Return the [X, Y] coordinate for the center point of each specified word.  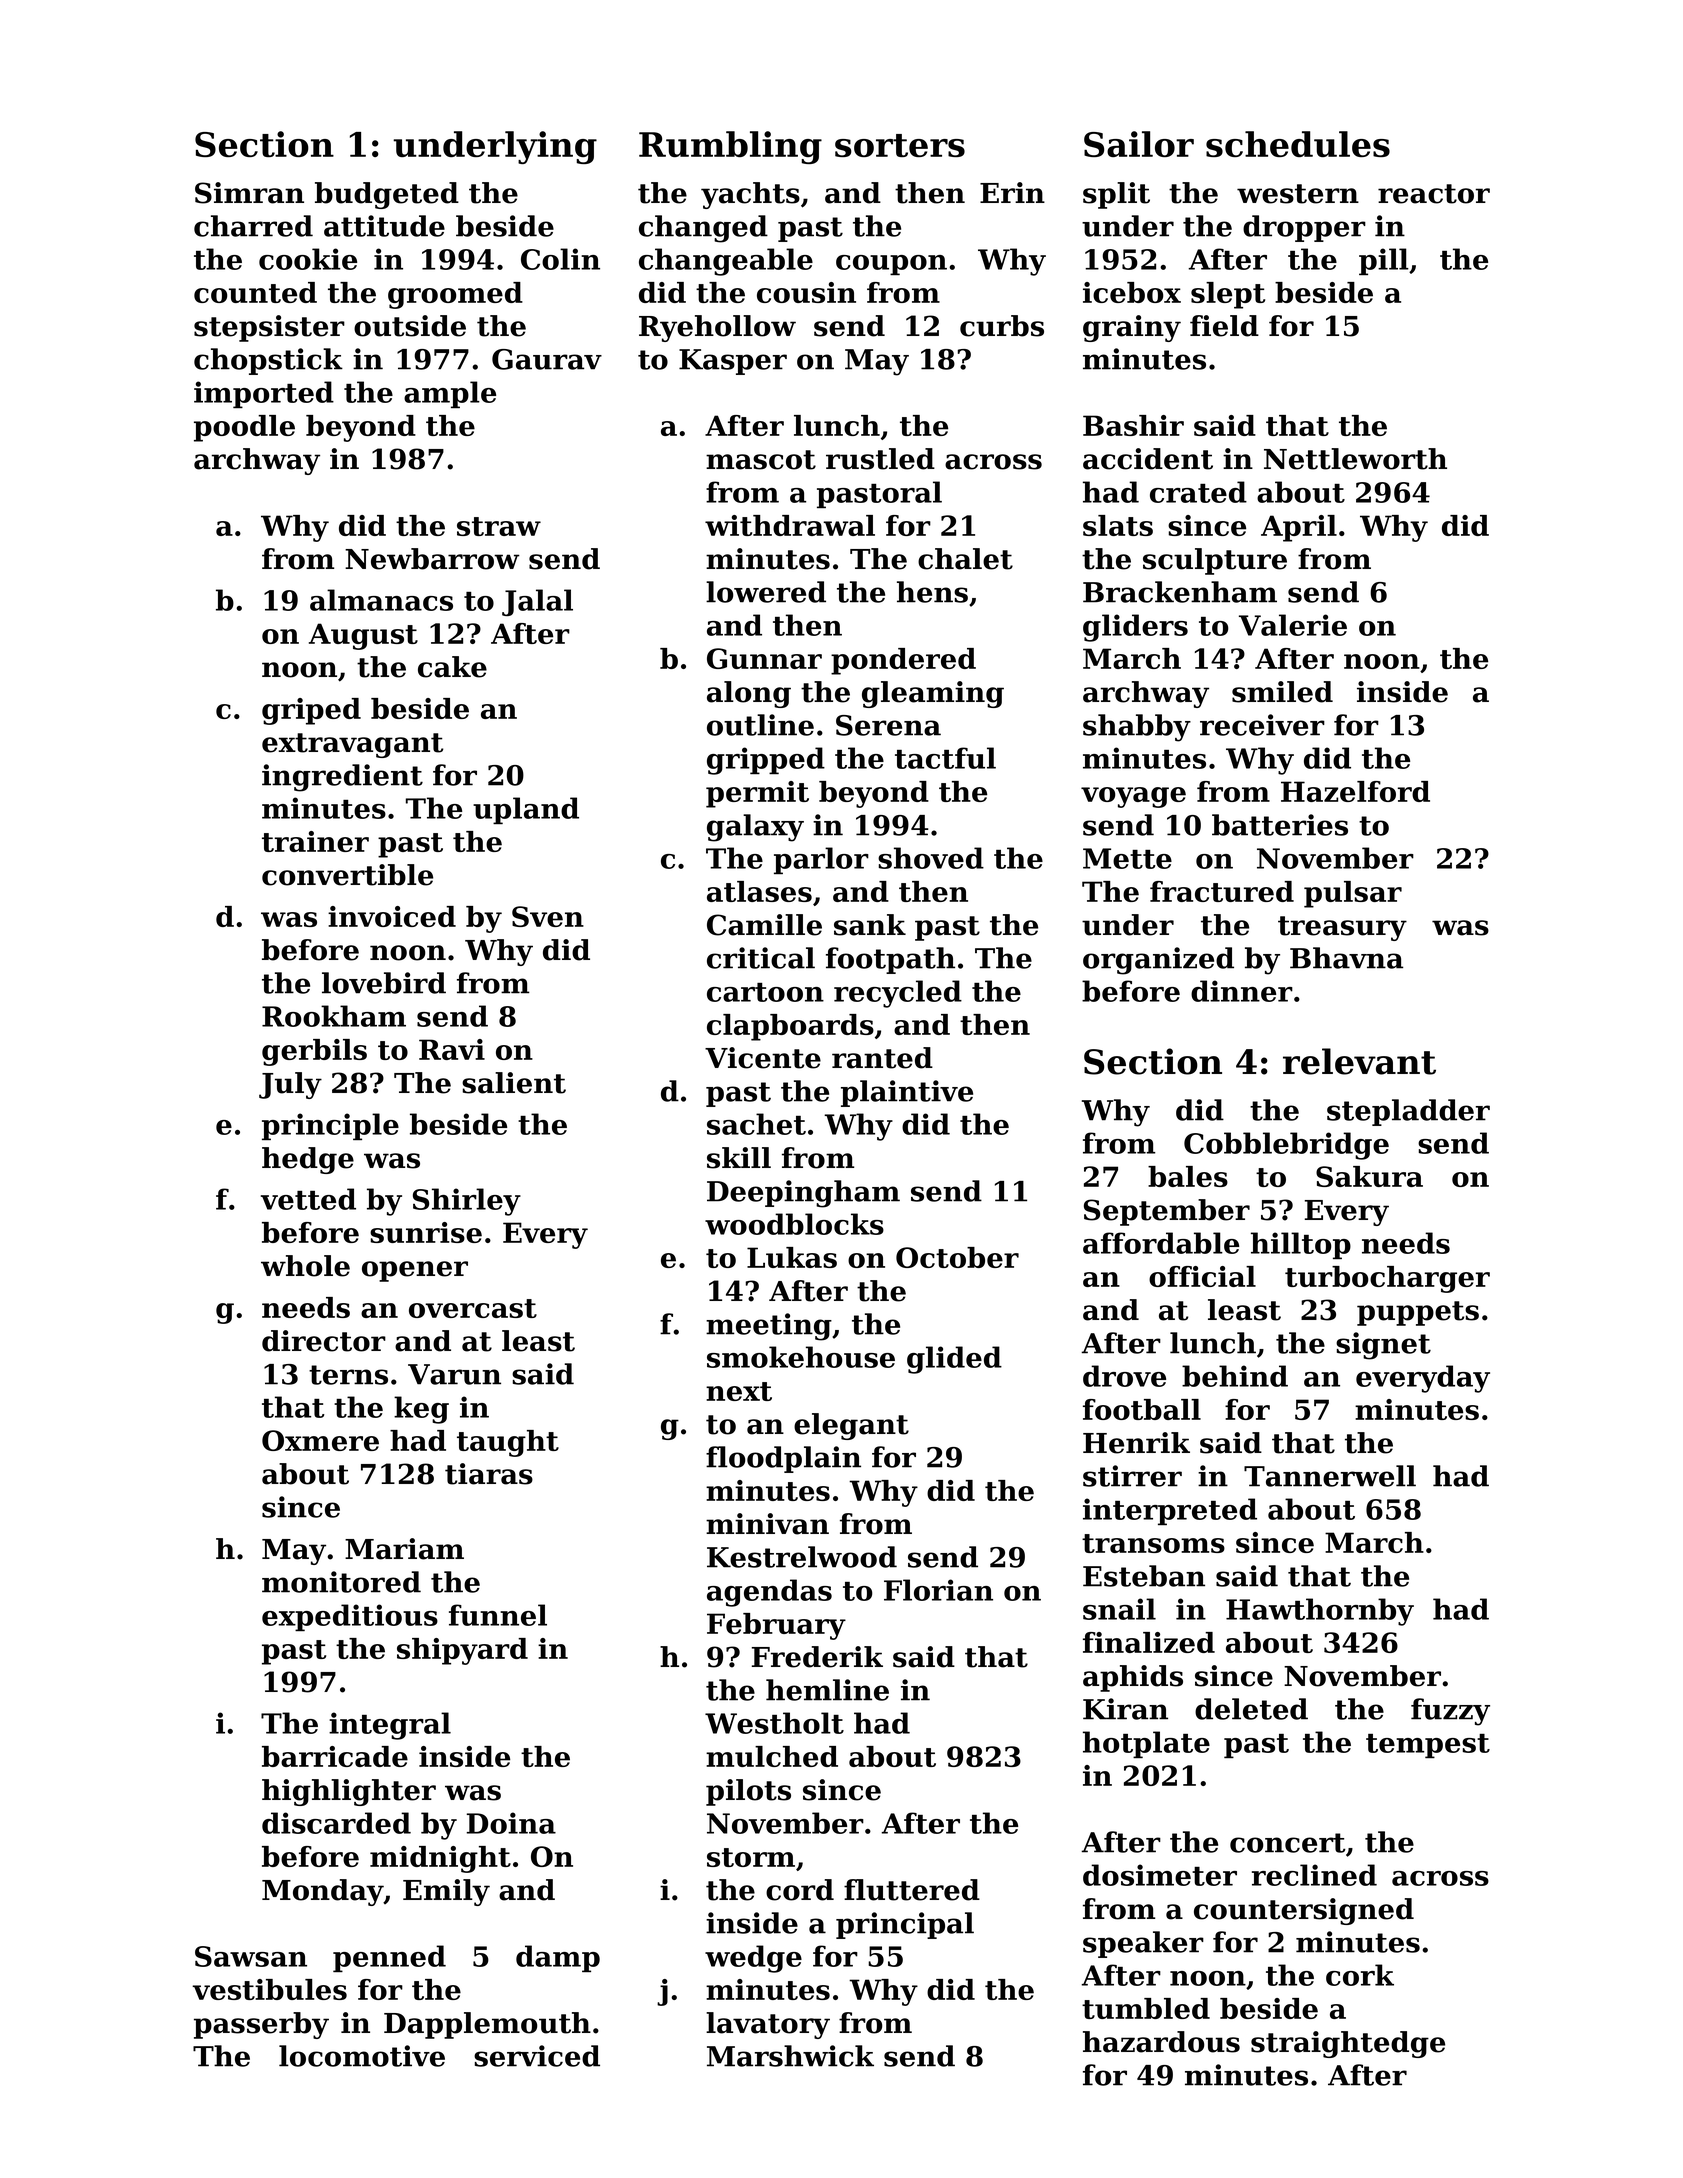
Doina [511, 1823]
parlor [821, 860]
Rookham [334, 1016]
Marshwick [790, 2056]
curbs [1002, 326]
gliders [1135, 628]
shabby [1137, 728]
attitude [384, 226]
